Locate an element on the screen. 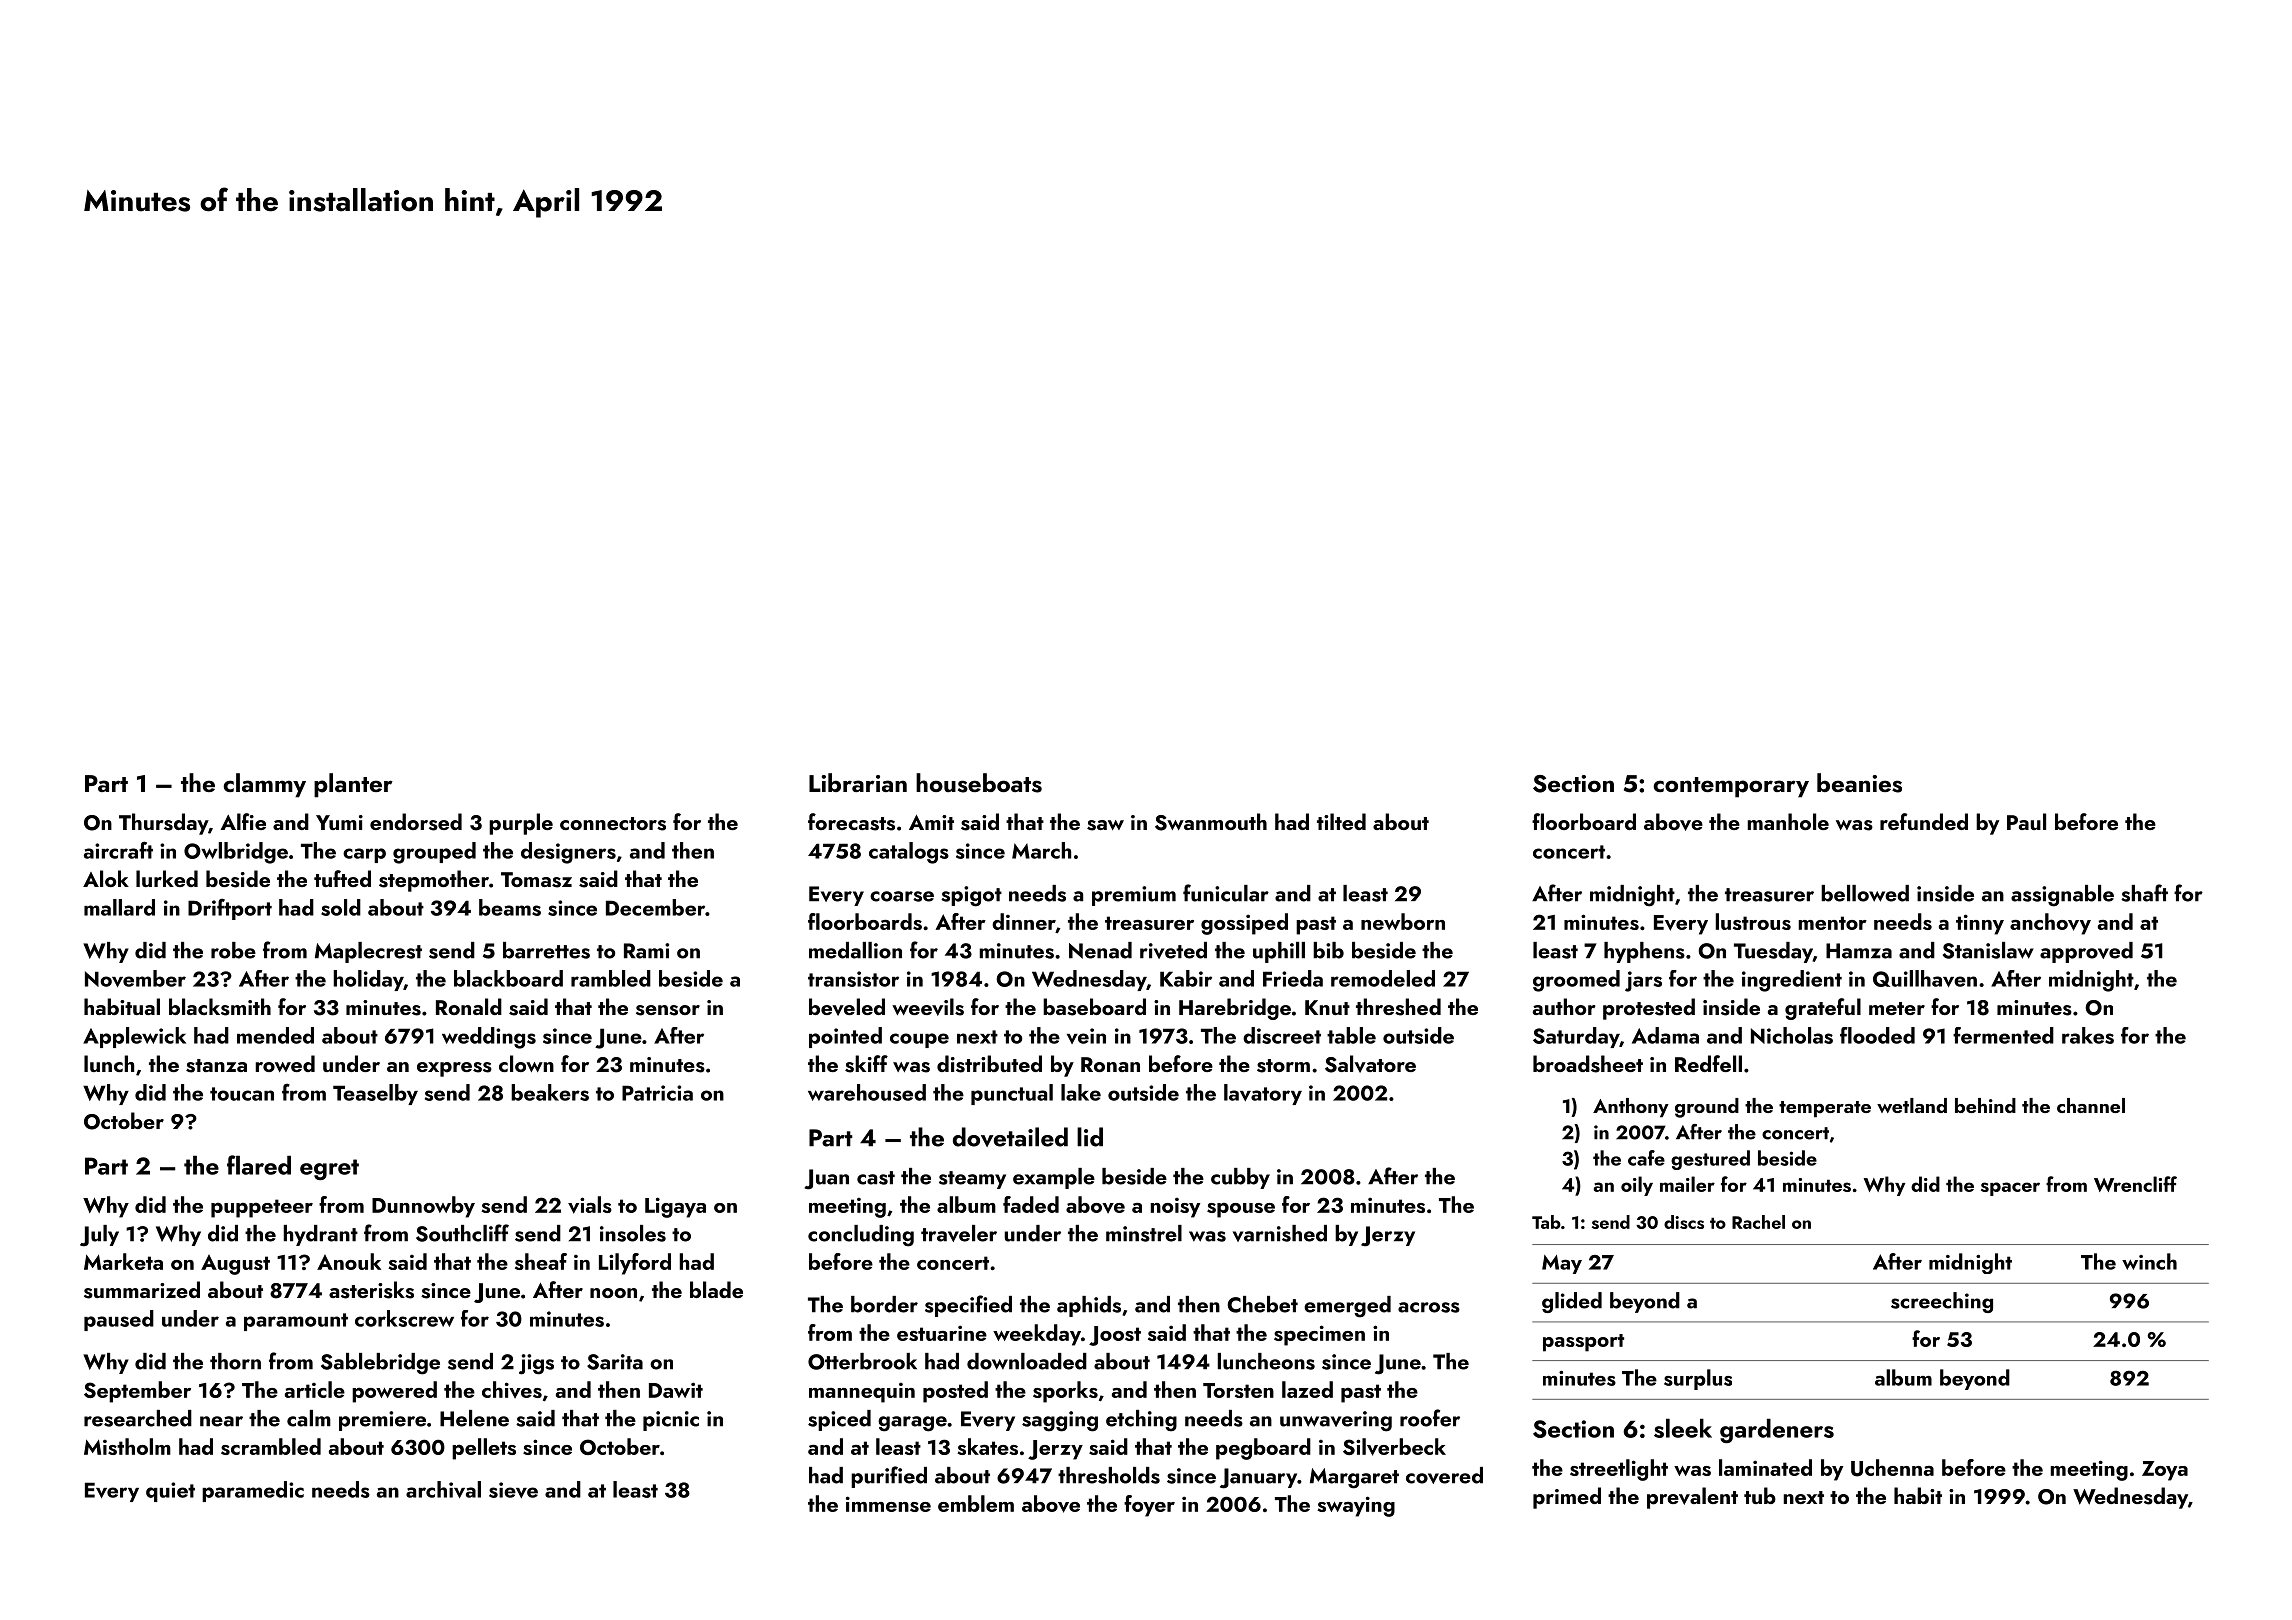 This screenshot has width=2292, height=1620. designers is located at coordinates (568, 853).
